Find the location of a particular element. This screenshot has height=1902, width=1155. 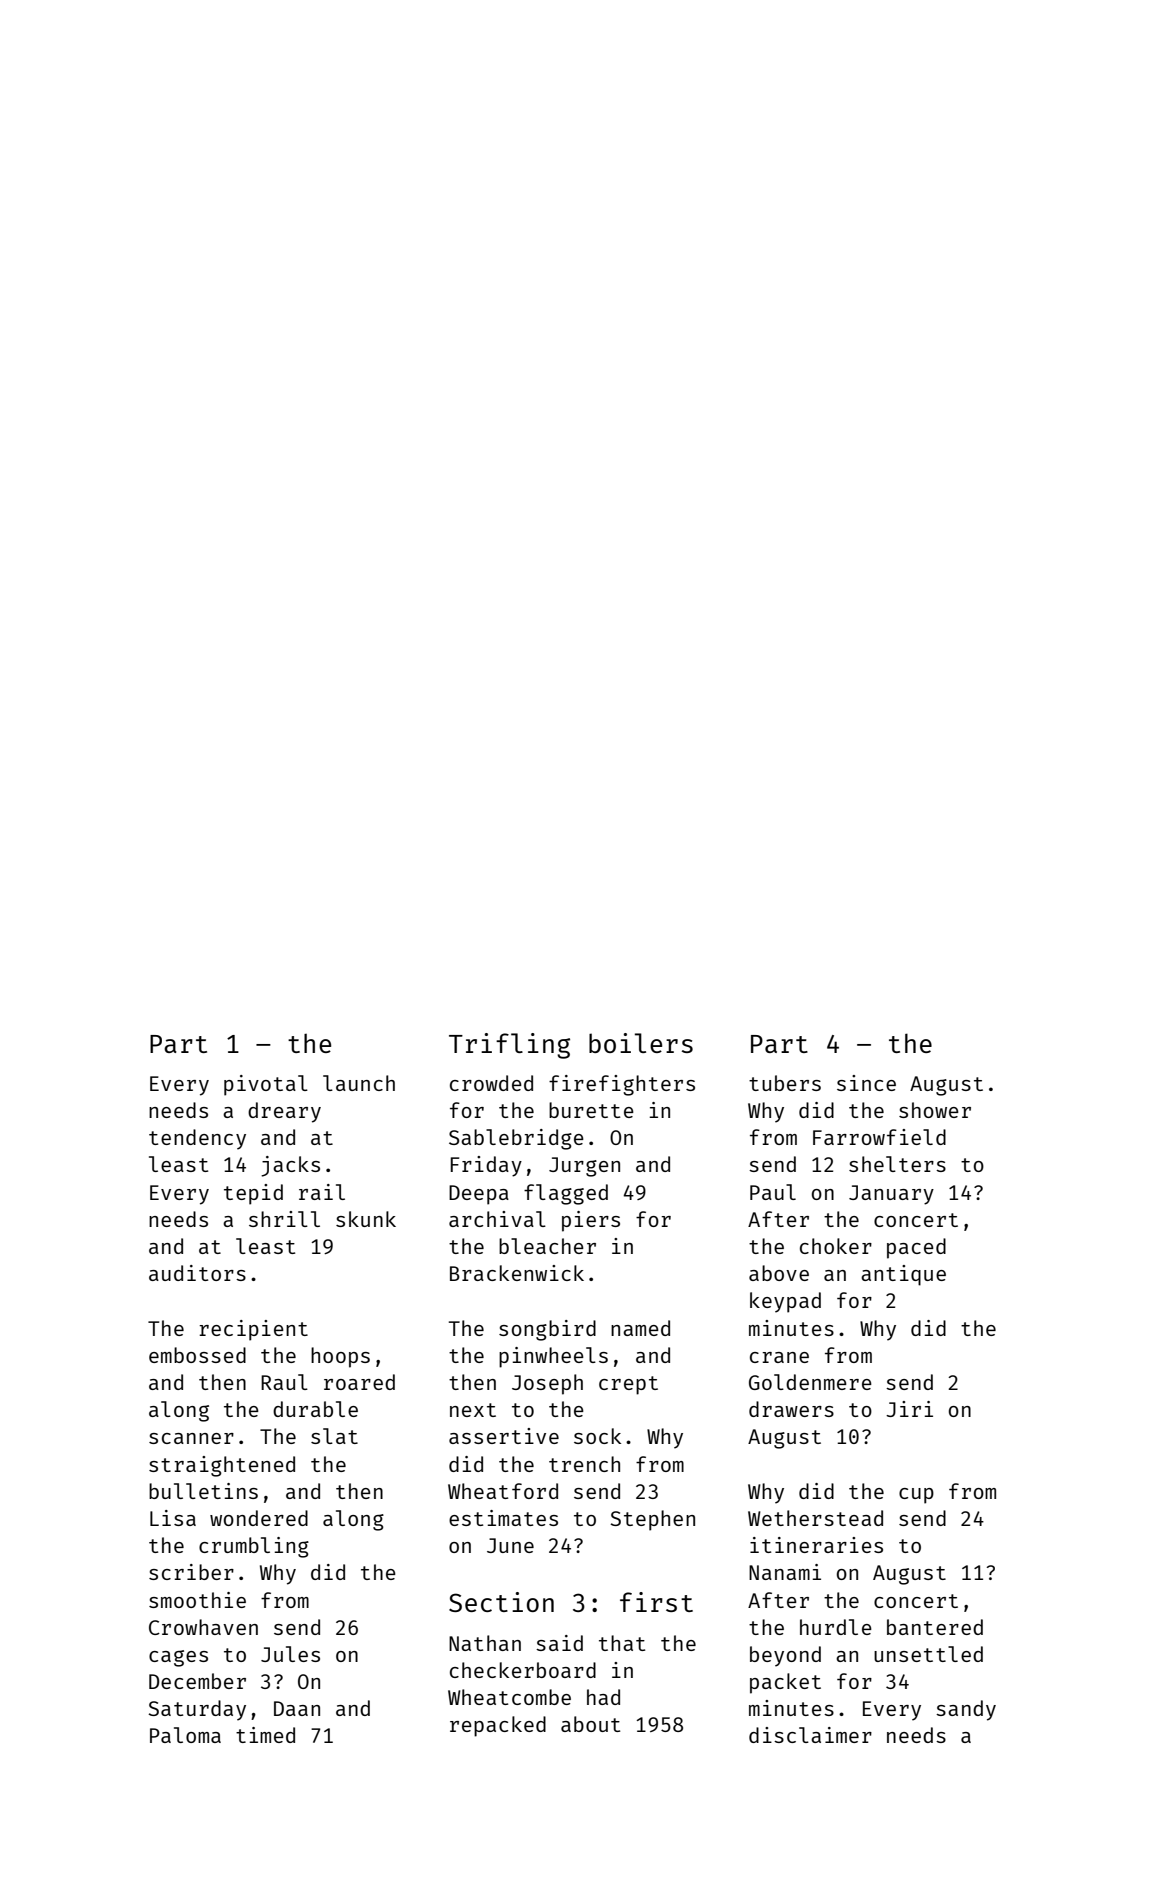

Joseph is located at coordinates (547, 1384).
